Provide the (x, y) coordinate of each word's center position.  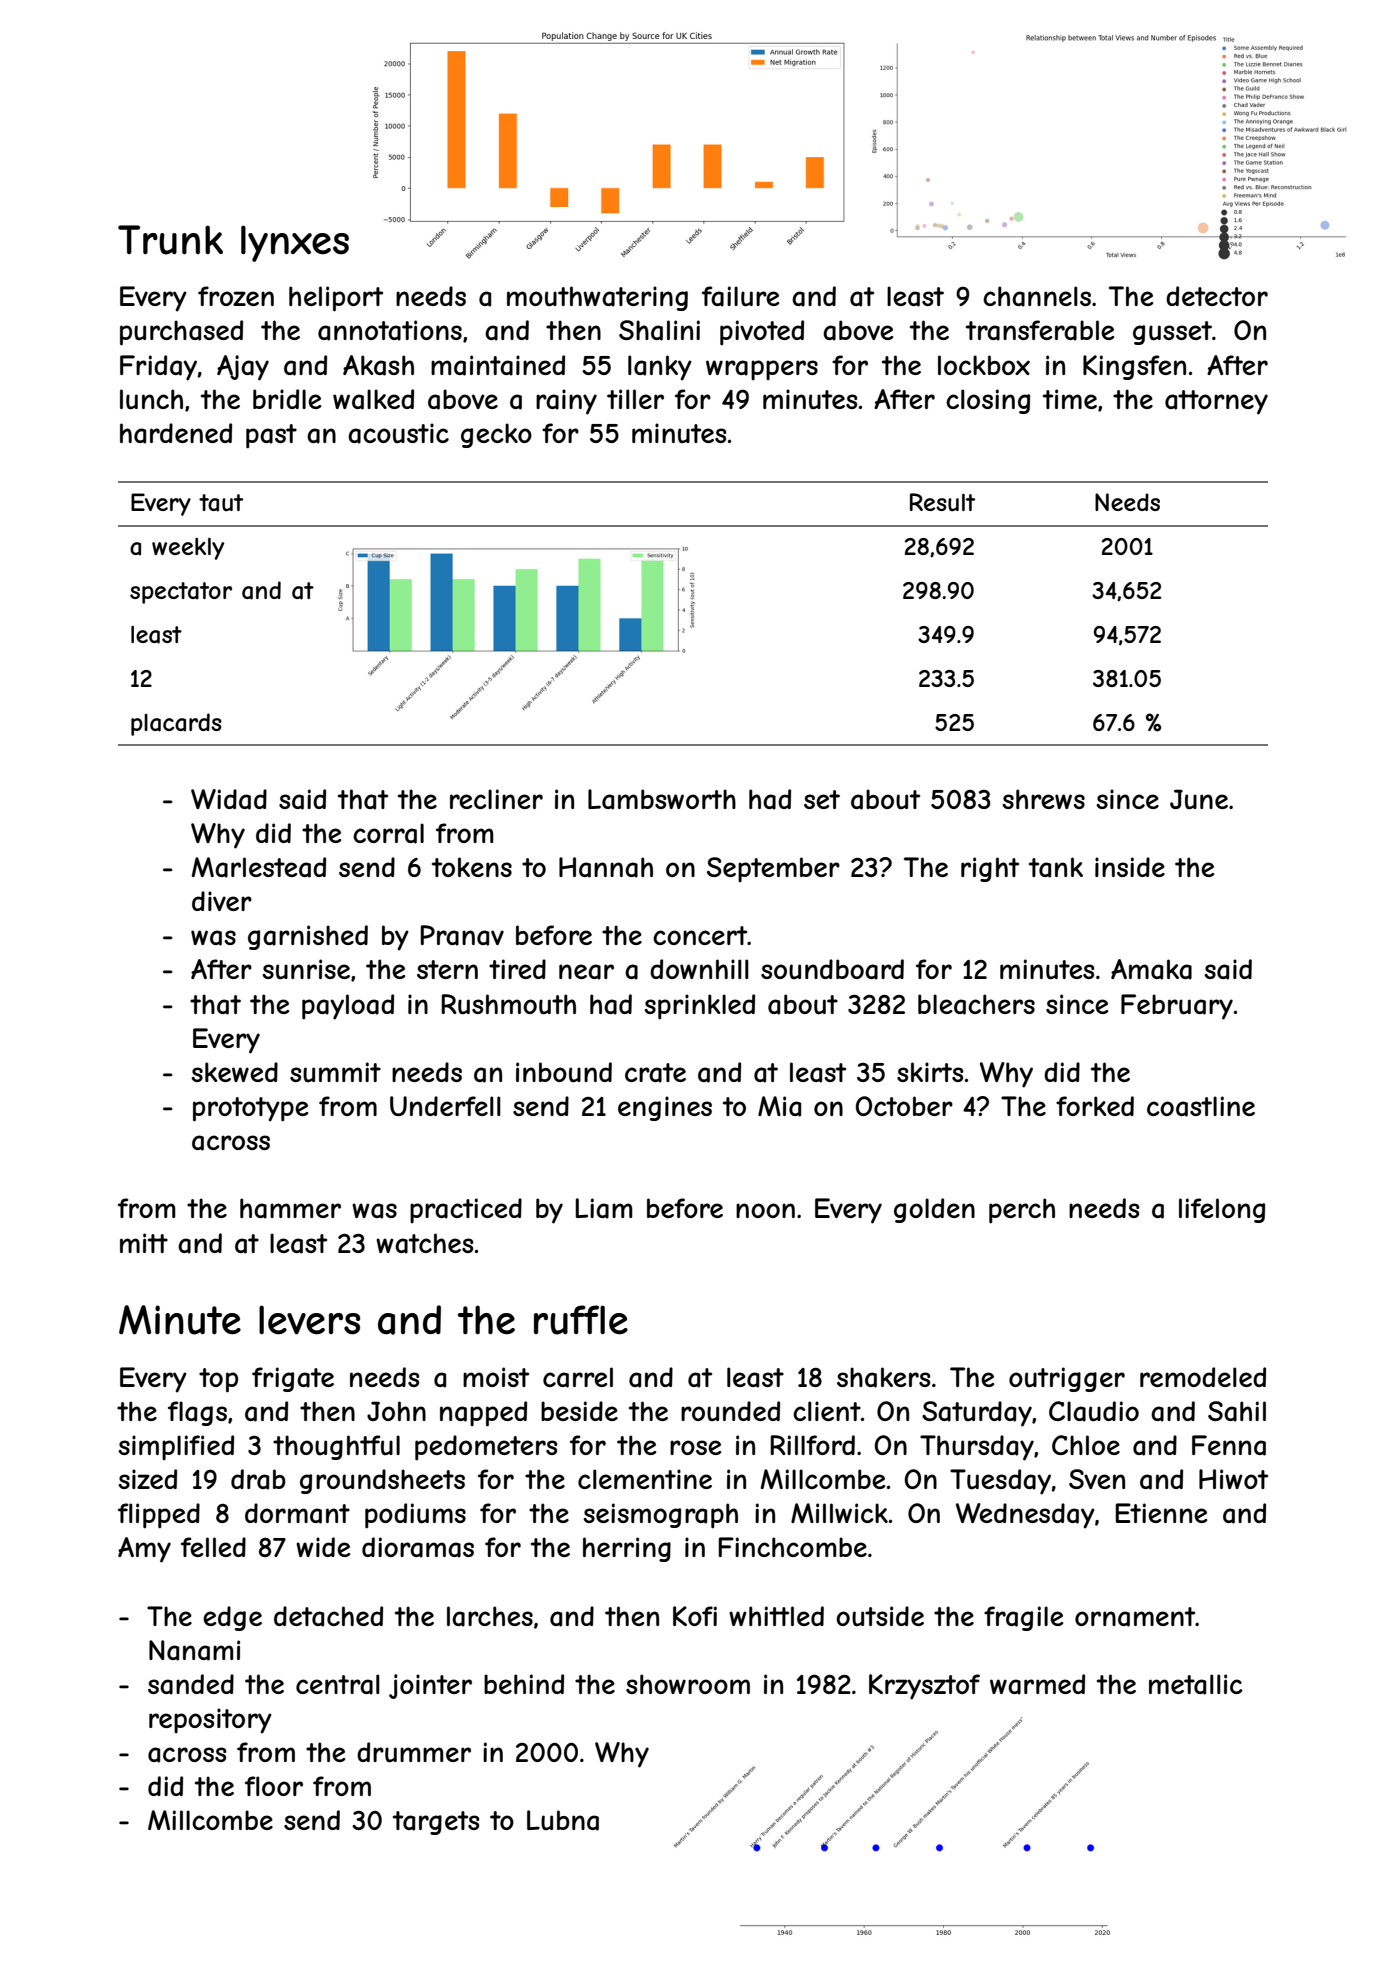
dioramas (418, 1547)
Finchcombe (793, 1547)
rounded (730, 1411)
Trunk (170, 240)
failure (740, 296)
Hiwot (1233, 1479)
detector (1217, 296)
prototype (250, 1109)
